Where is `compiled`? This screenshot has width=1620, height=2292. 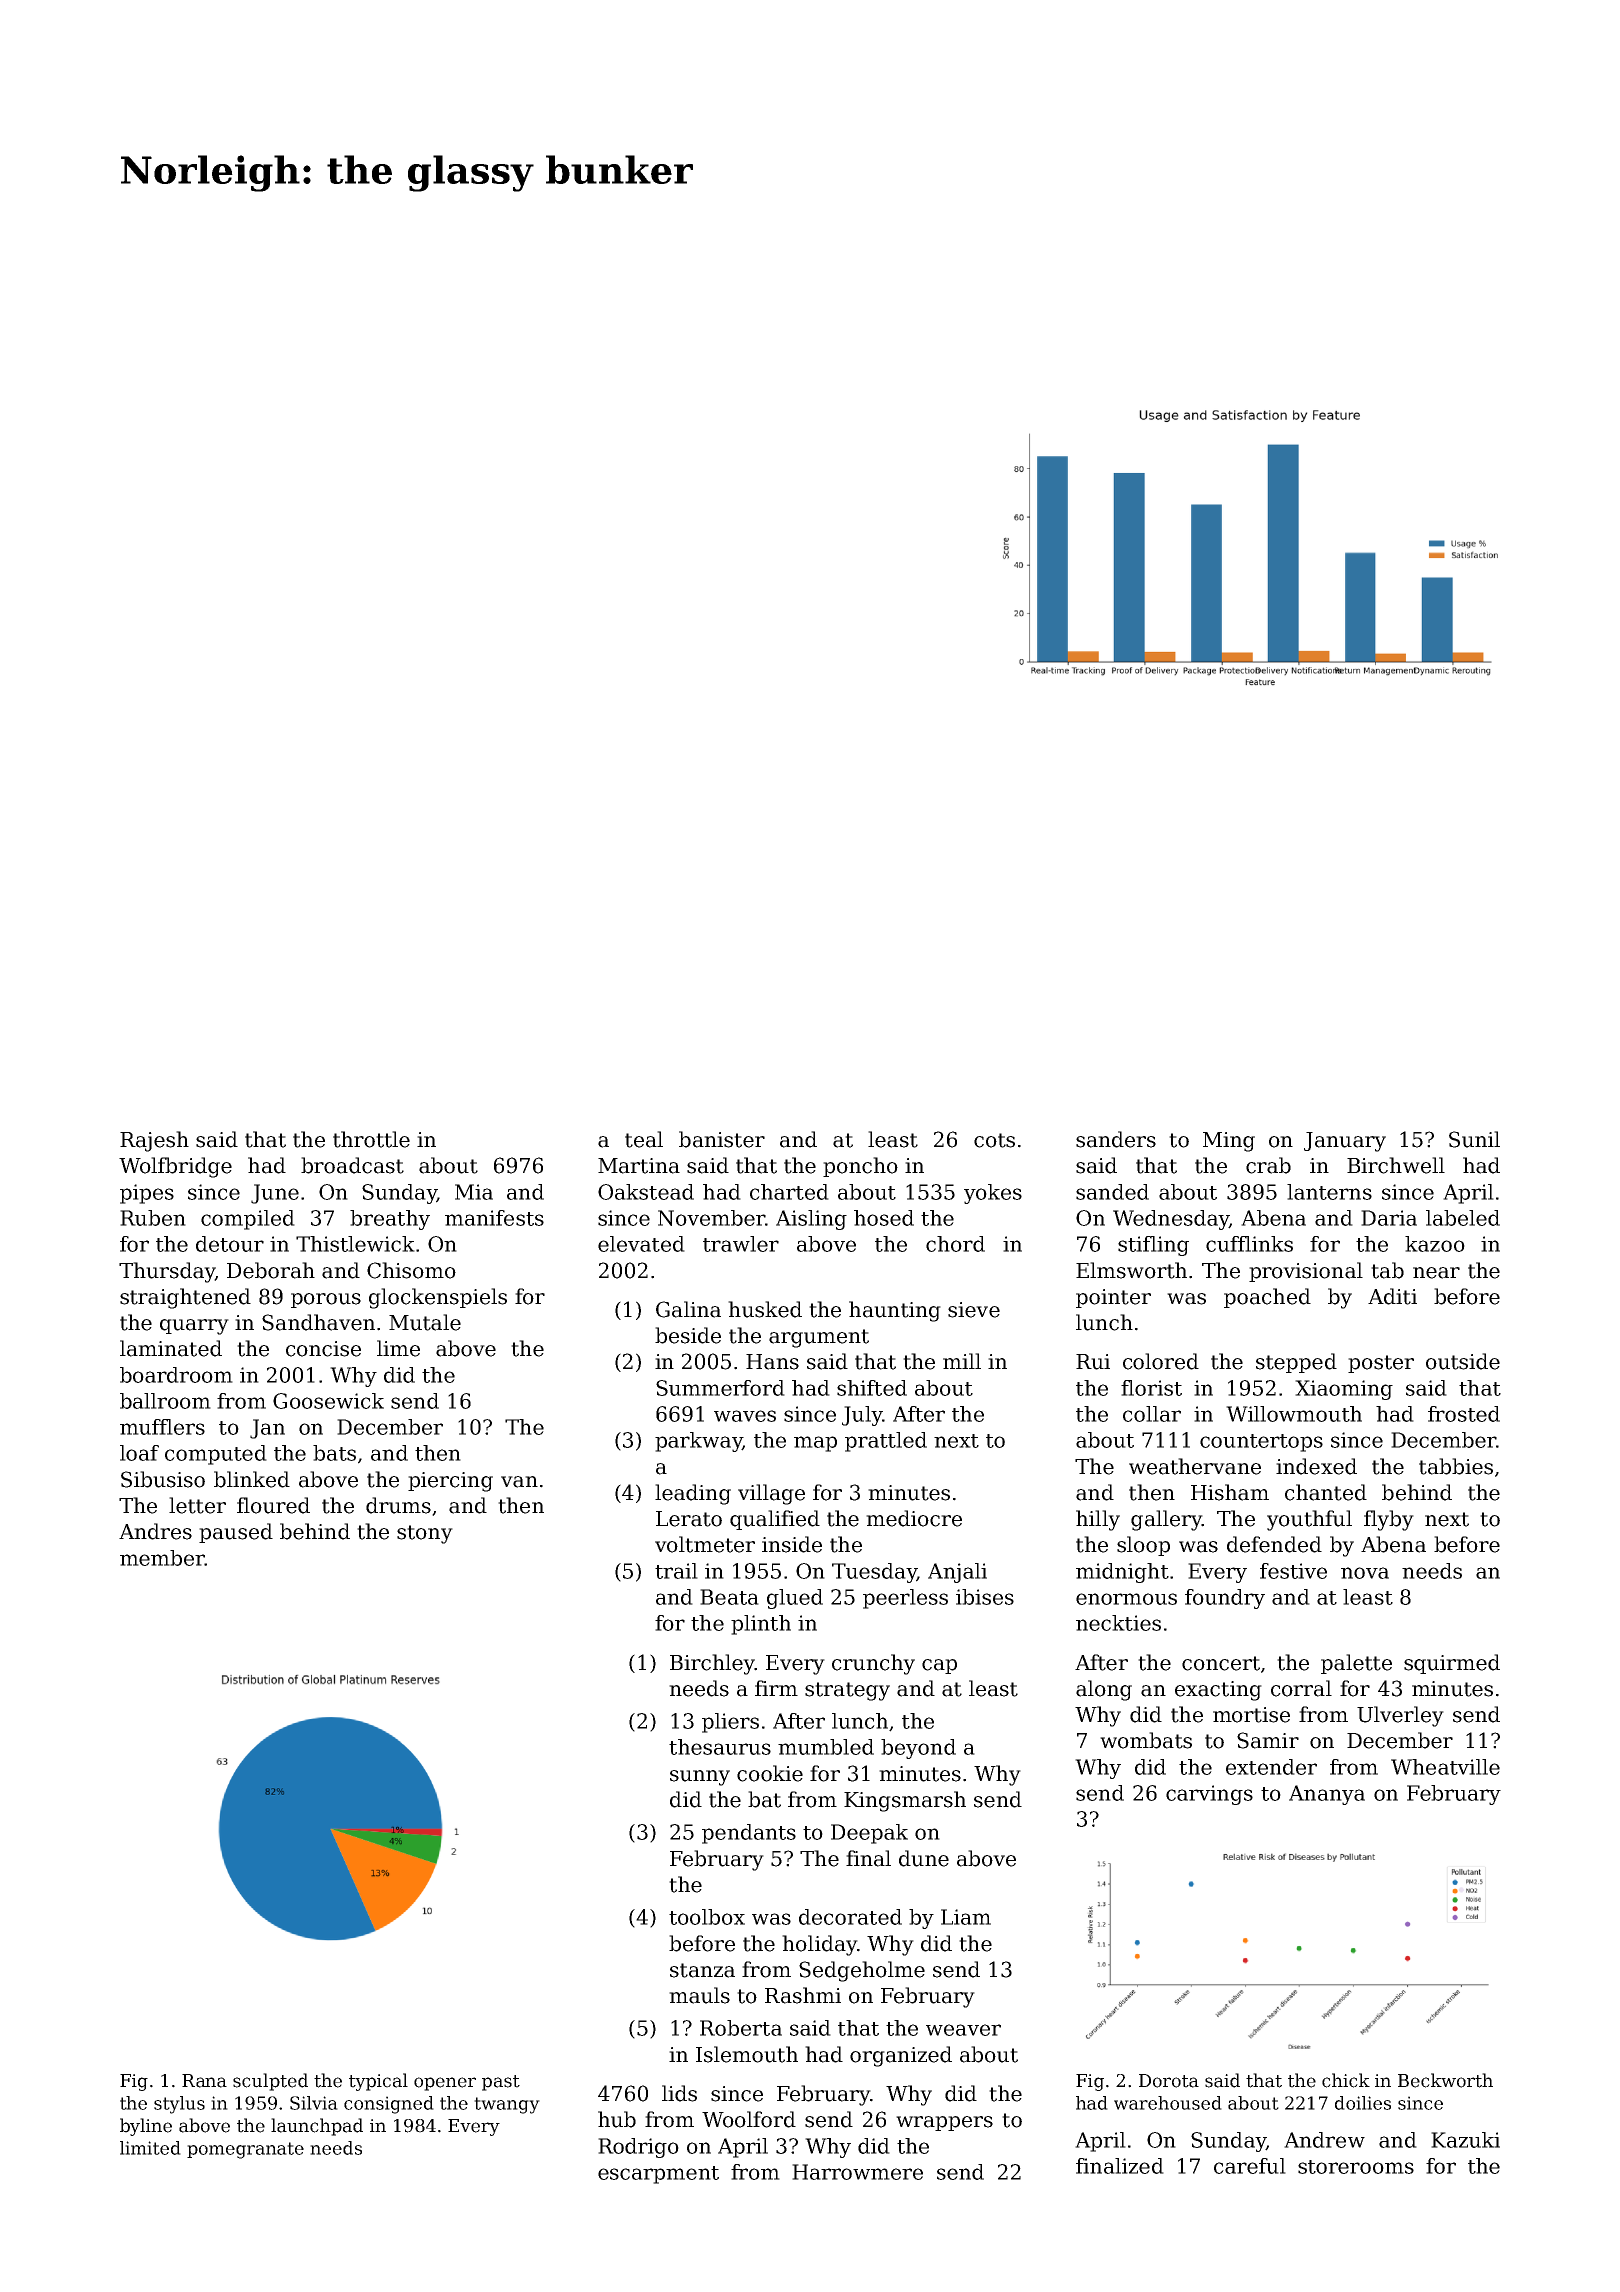
compiled is located at coordinates (248, 1220).
